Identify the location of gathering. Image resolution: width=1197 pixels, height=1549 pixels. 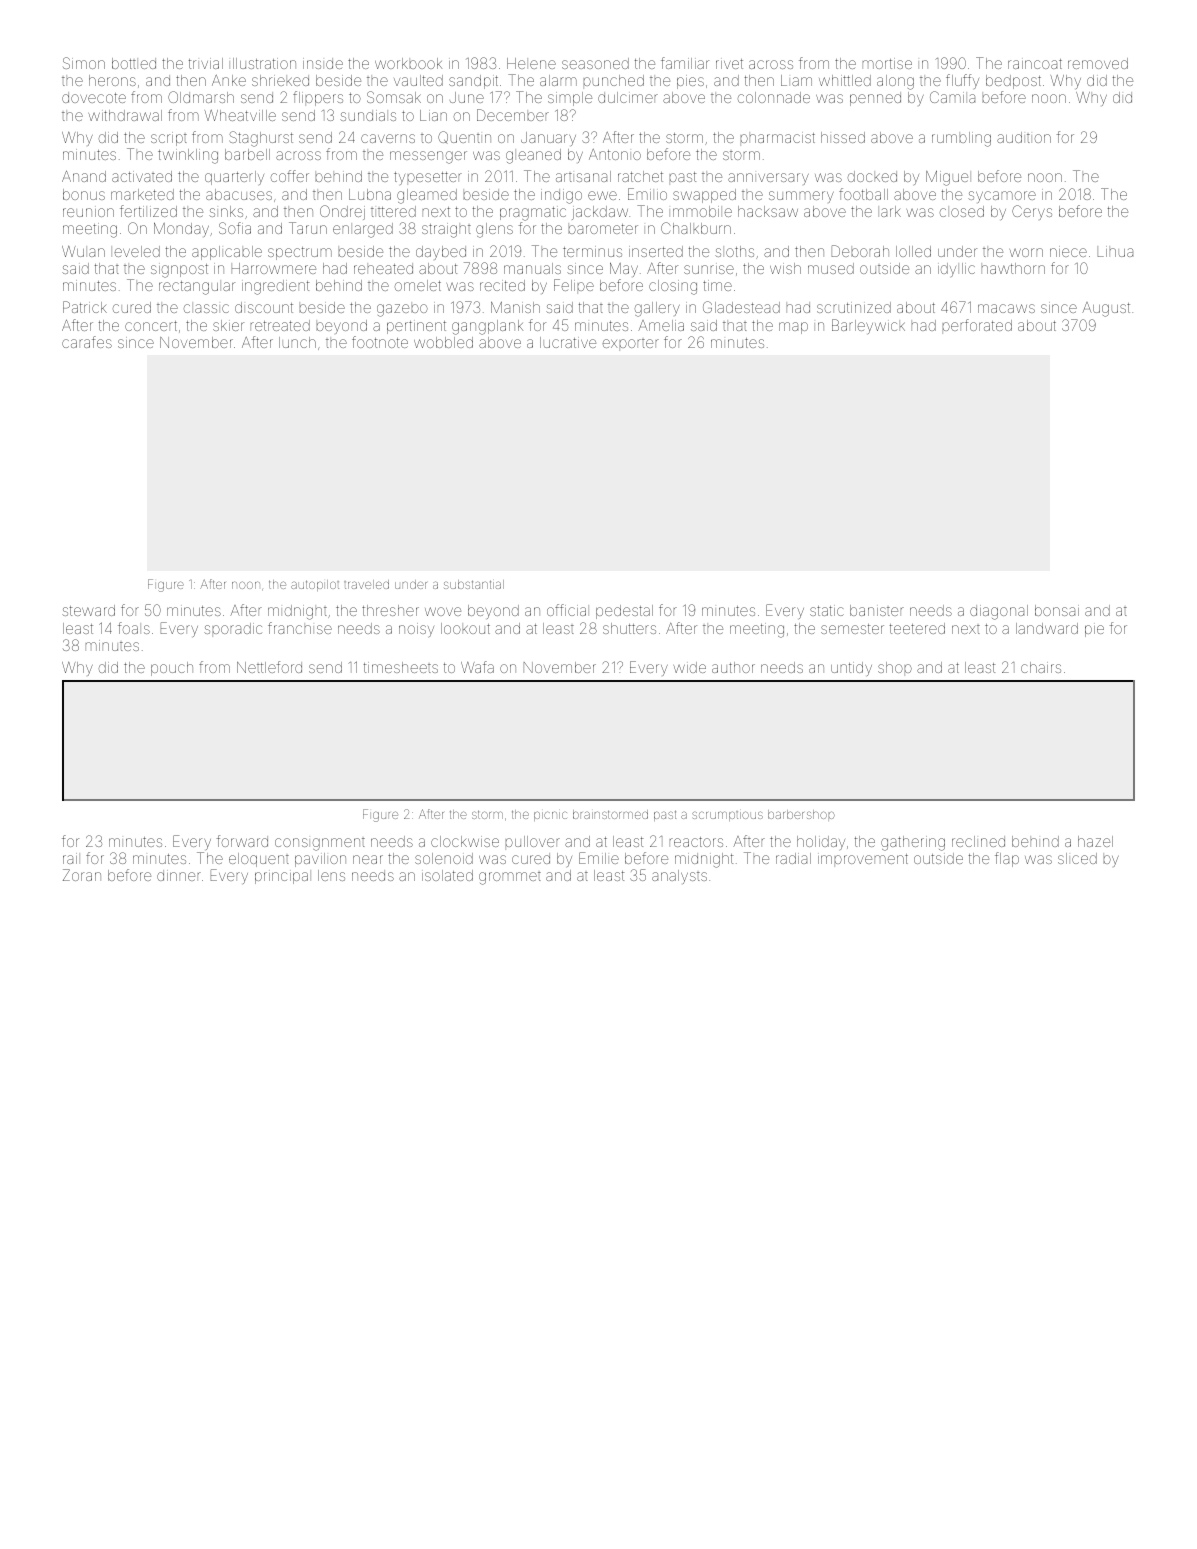
(913, 843).
